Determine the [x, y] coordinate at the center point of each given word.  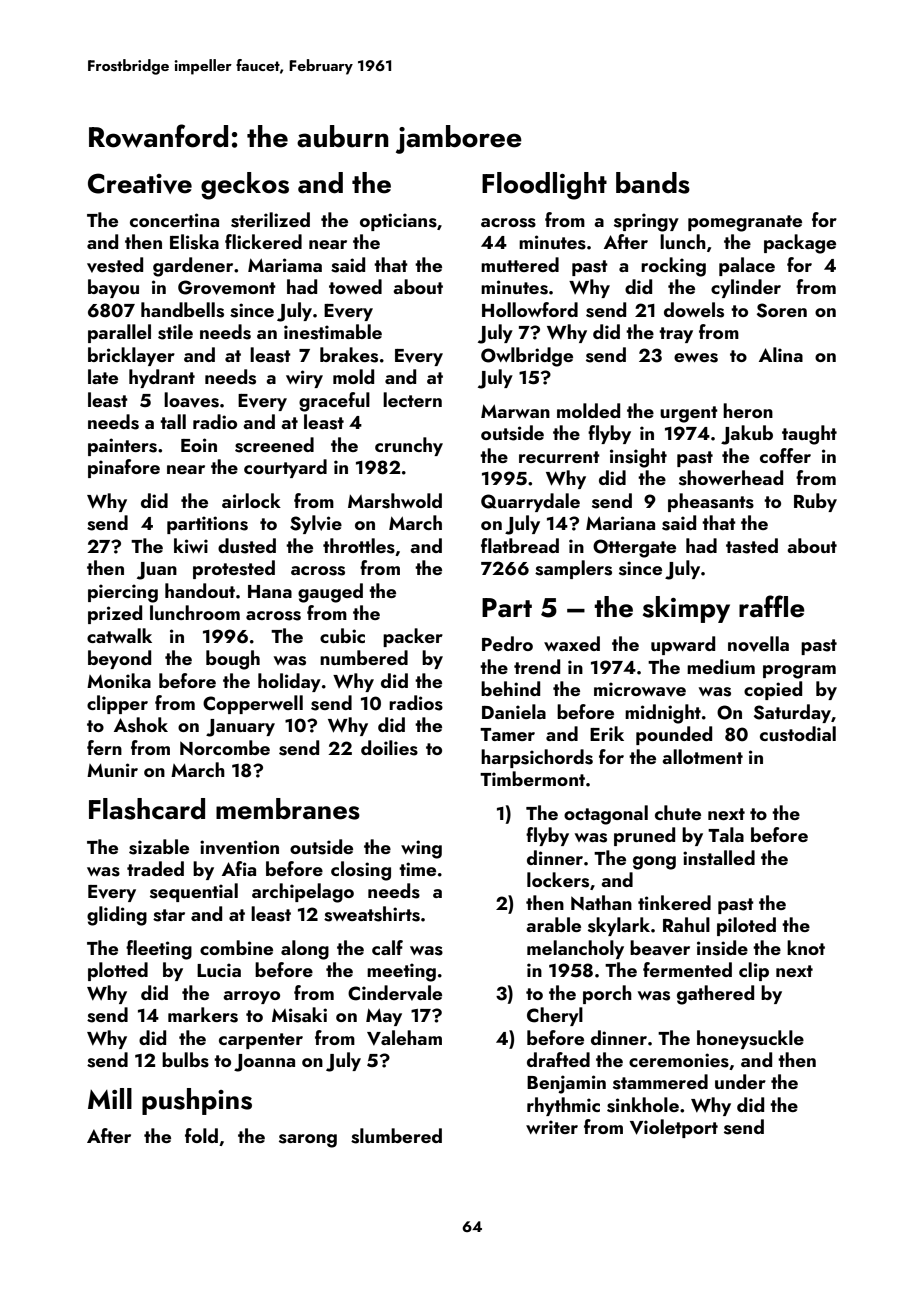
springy [646, 222]
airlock [251, 500]
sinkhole [643, 1105]
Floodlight [544, 186]
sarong [308, 1141]
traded [155, 868]
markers [203, 1015]
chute [678, 812]
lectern [412, 399]
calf [387, 947]
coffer [785, 455]
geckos [245, 186]
